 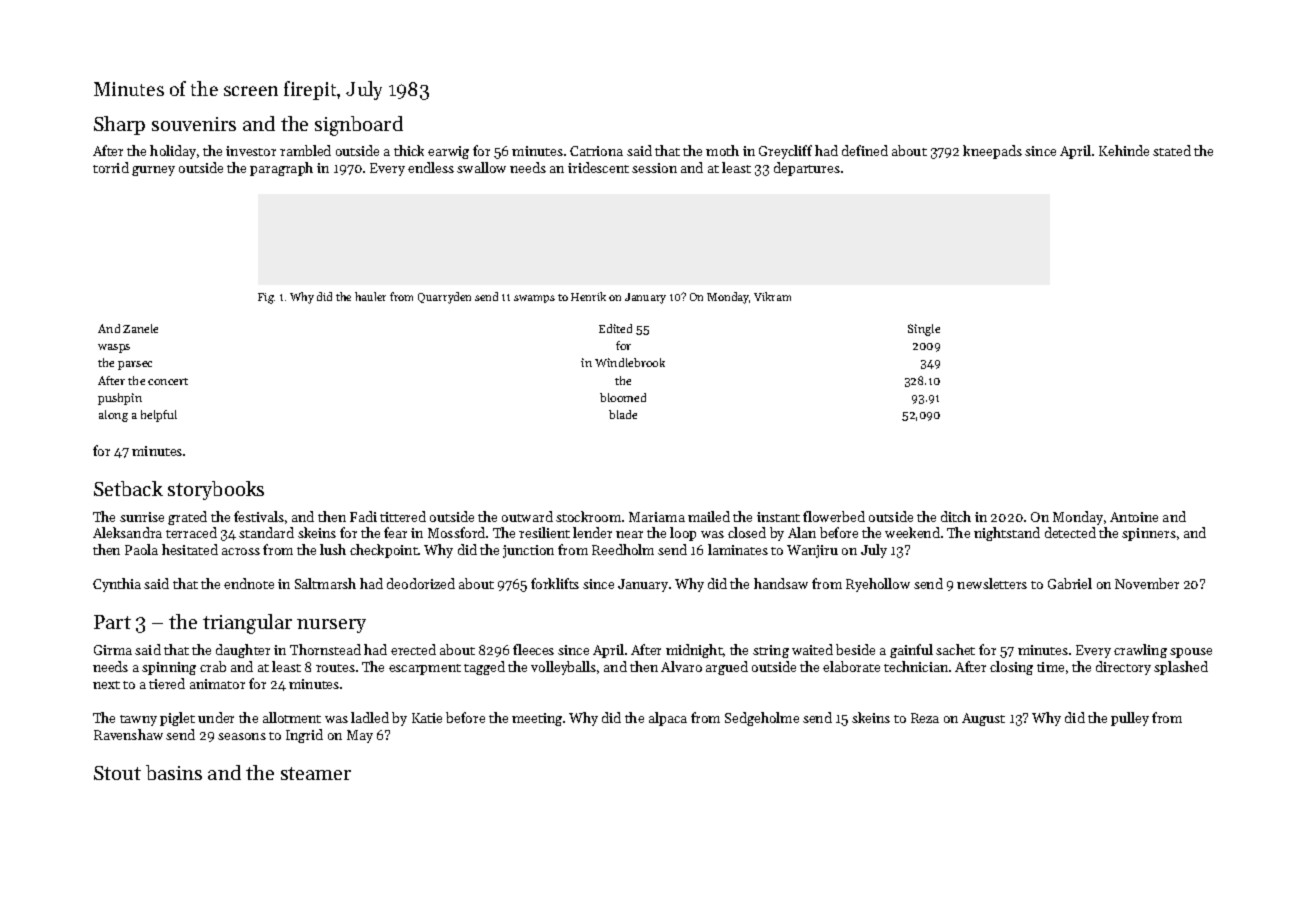 What do you see at coordinates (128, 734) in the screenshot?
I see `Ravenshaw` at bounding box center [128, 734].
